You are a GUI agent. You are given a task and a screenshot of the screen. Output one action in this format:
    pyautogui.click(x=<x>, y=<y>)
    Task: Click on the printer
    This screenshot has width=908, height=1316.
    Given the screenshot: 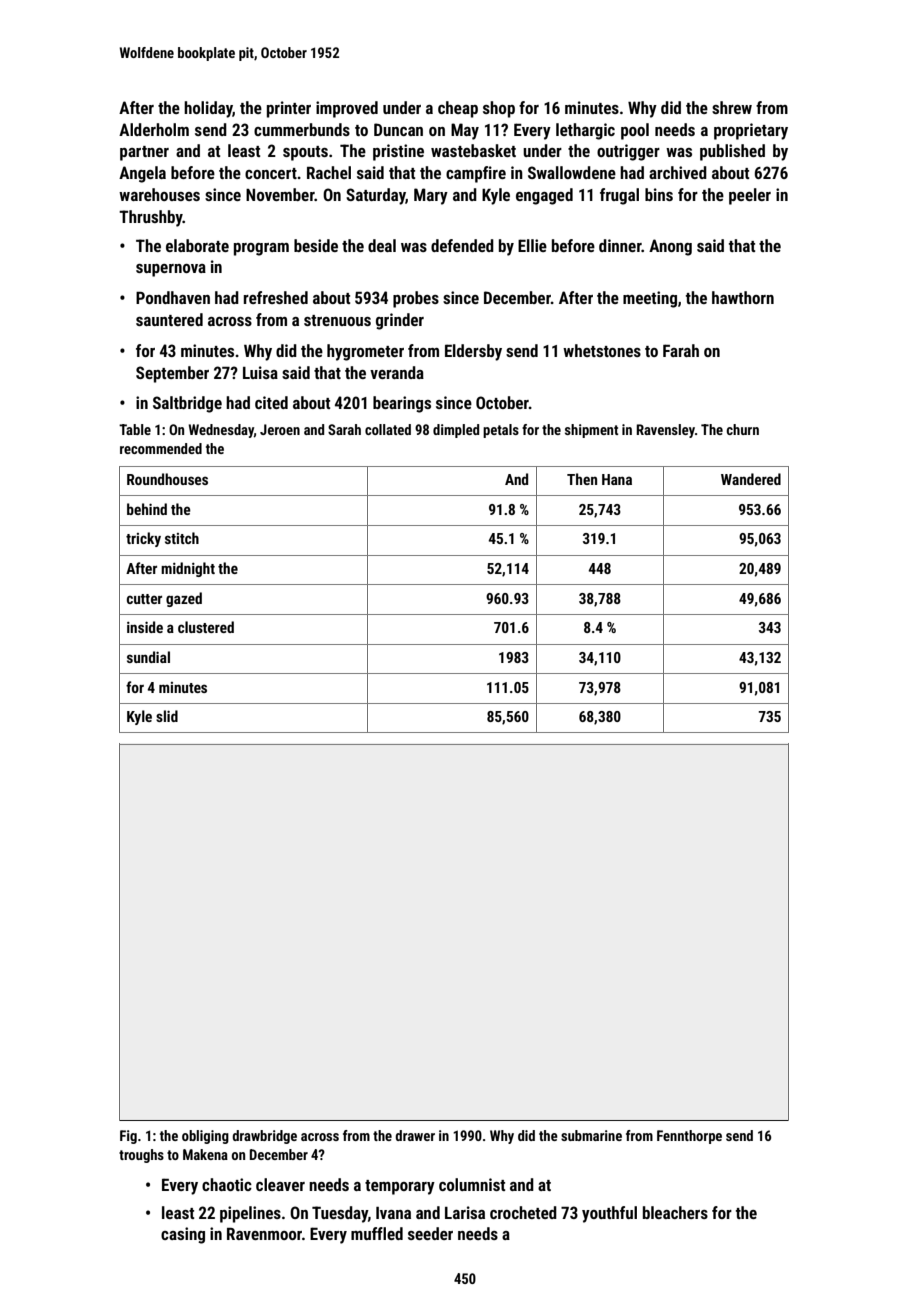 What is the action you would take?
    pyautogui.click(x=289, y=109)
